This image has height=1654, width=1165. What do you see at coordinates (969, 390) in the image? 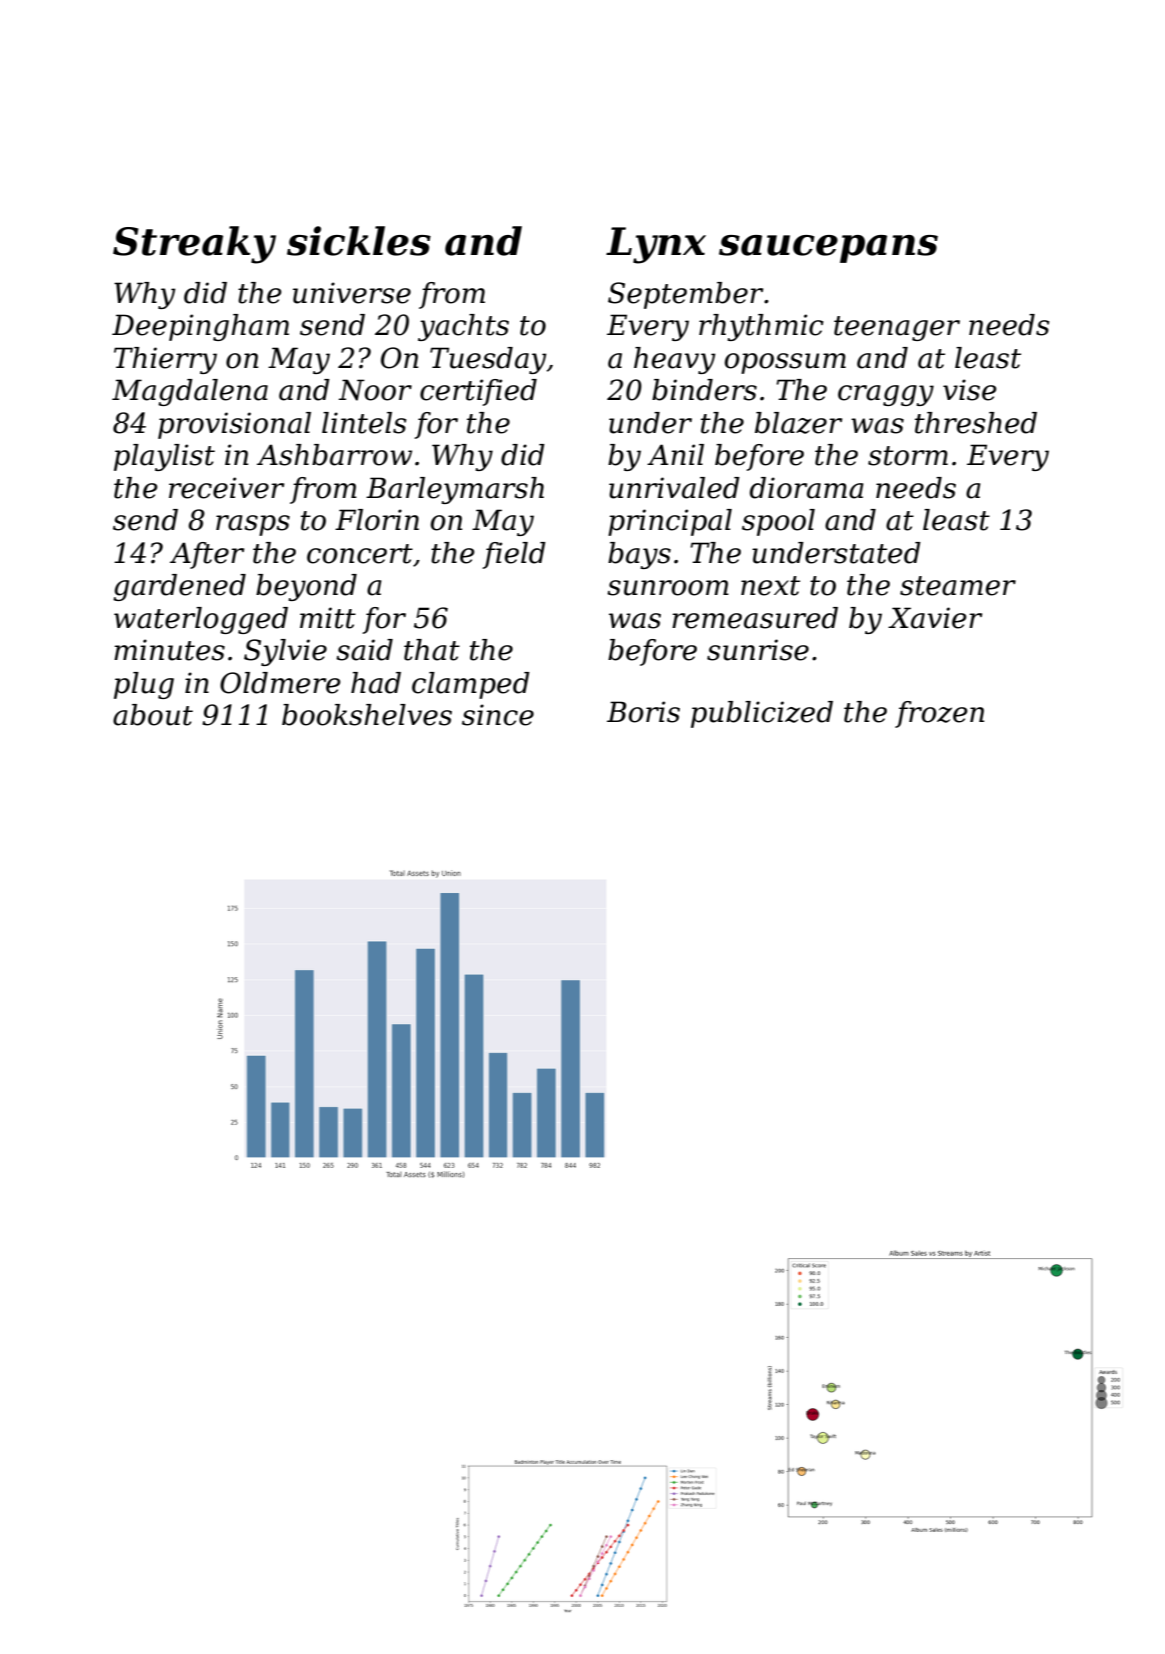
I see `vise` at bounding box center [969, 390].
